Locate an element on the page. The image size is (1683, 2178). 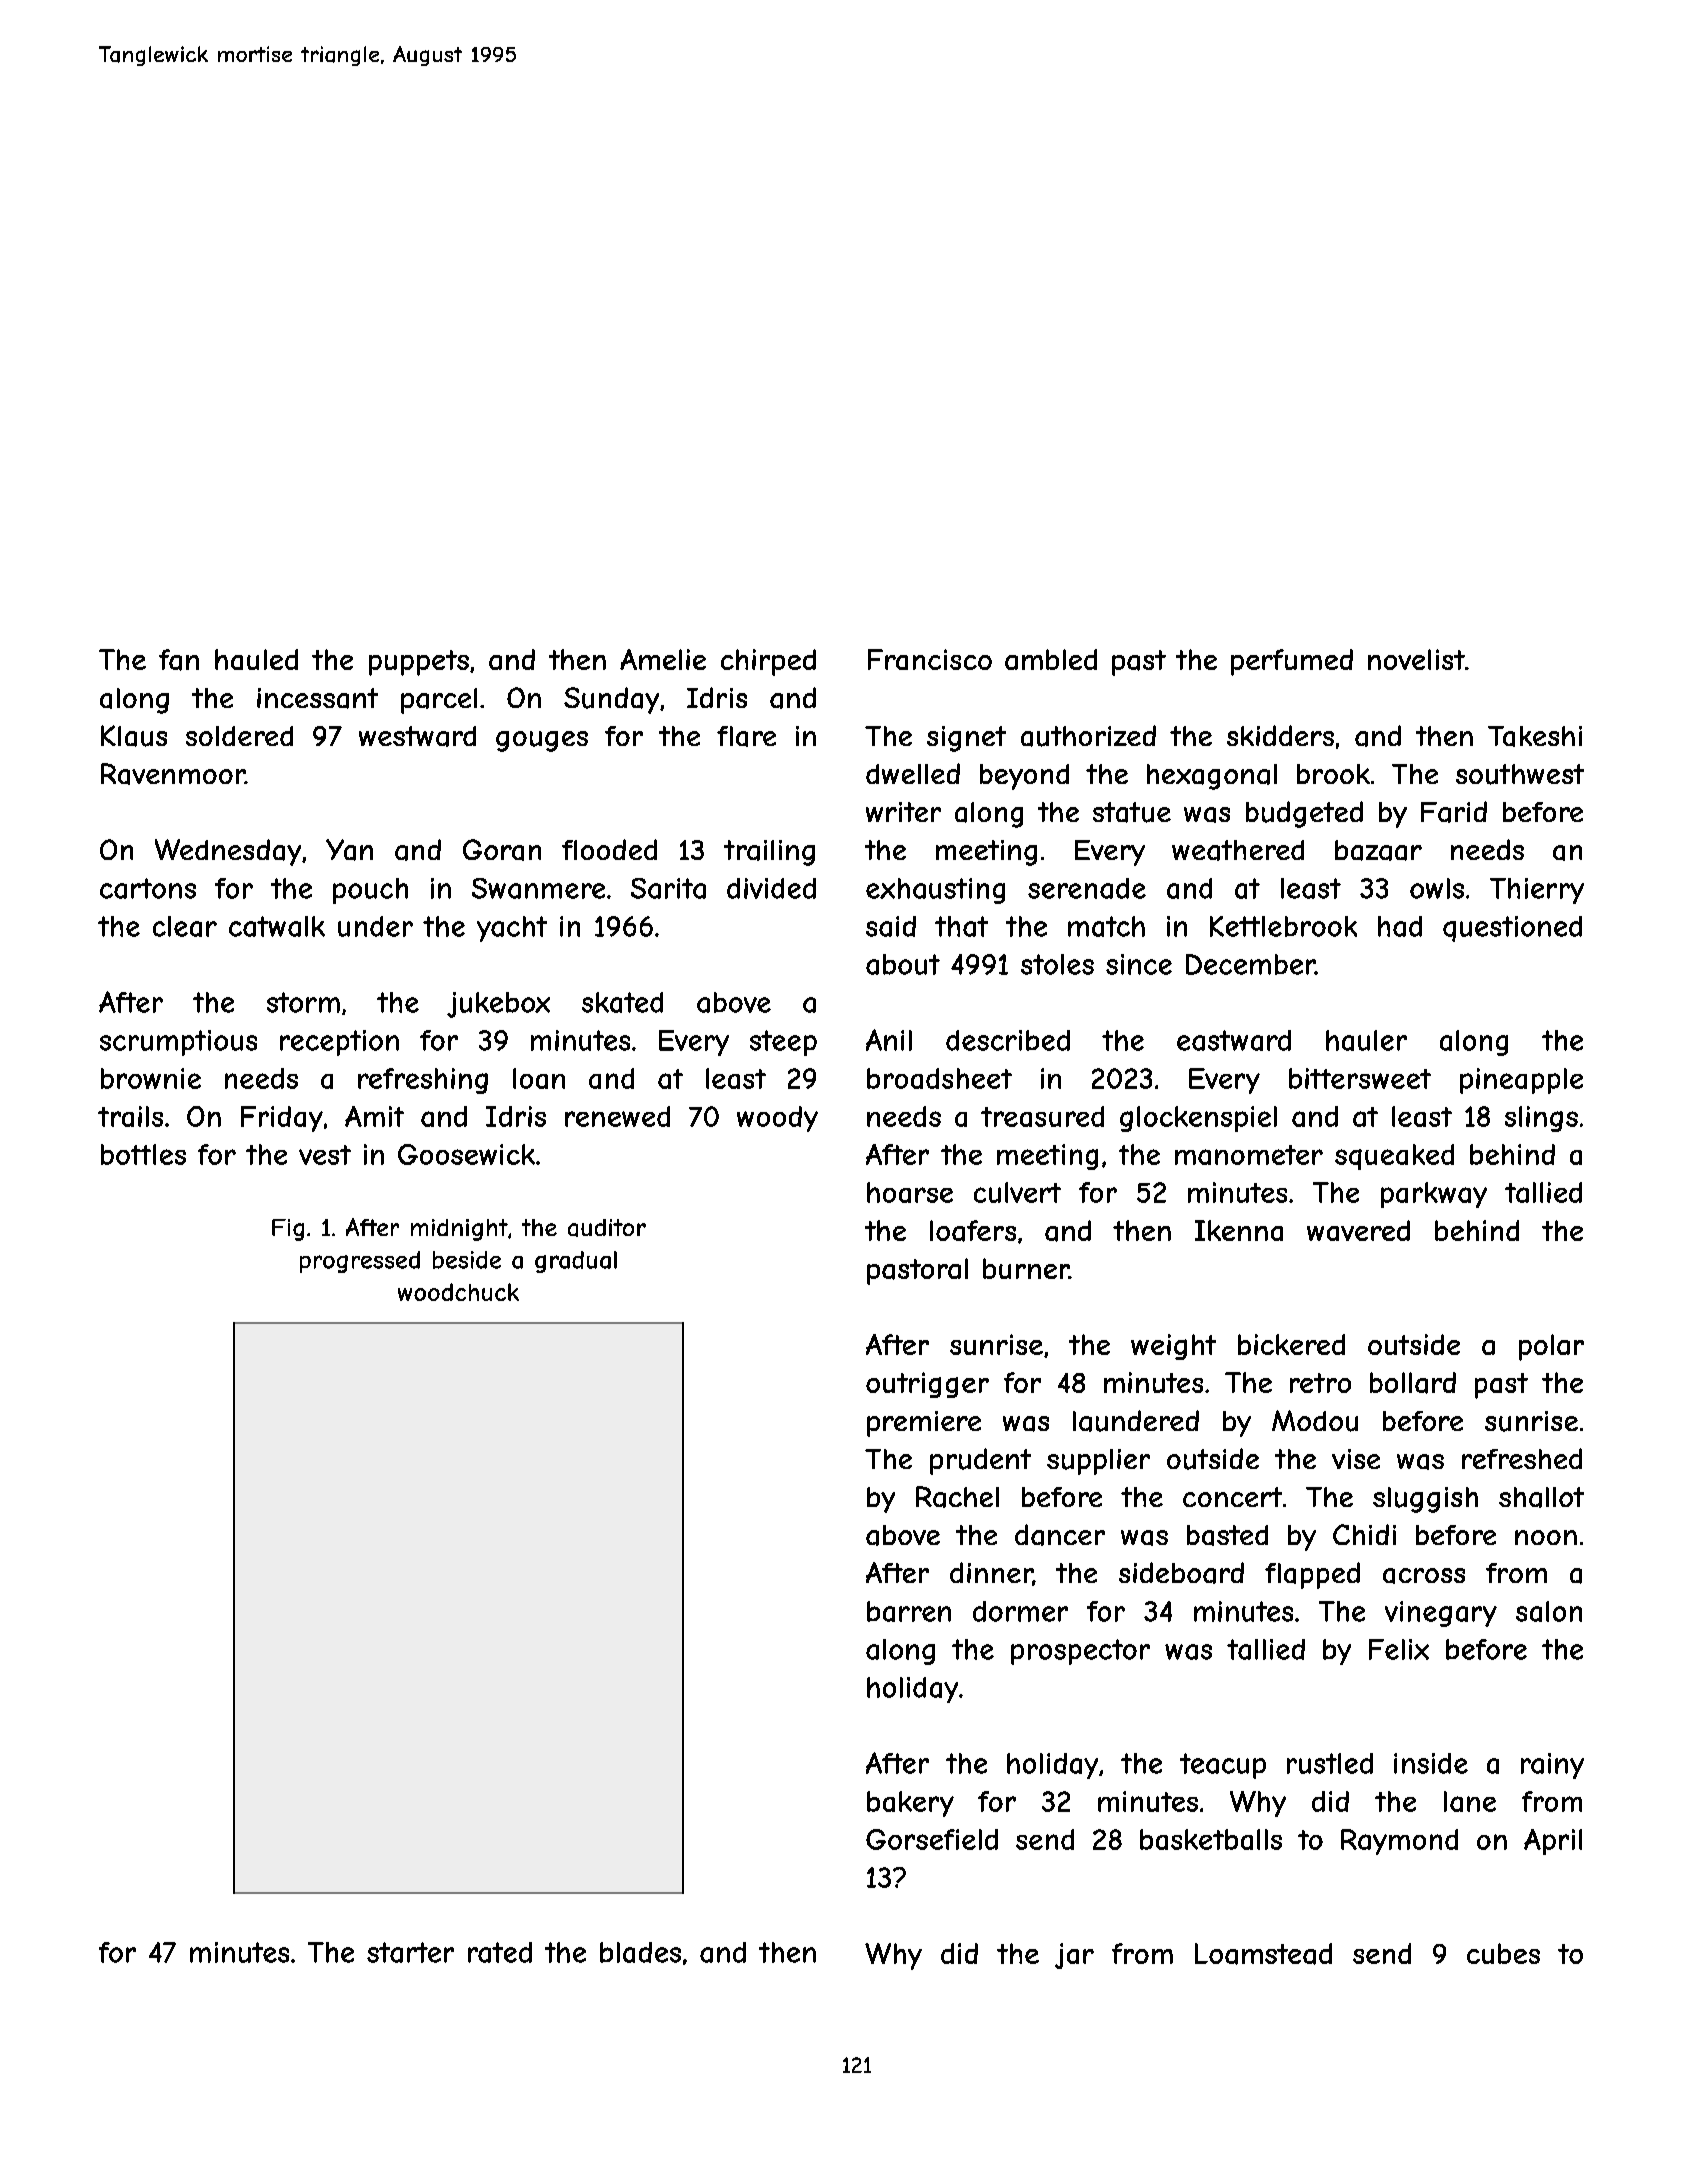
barren is located at coordinates (909, 1611).
